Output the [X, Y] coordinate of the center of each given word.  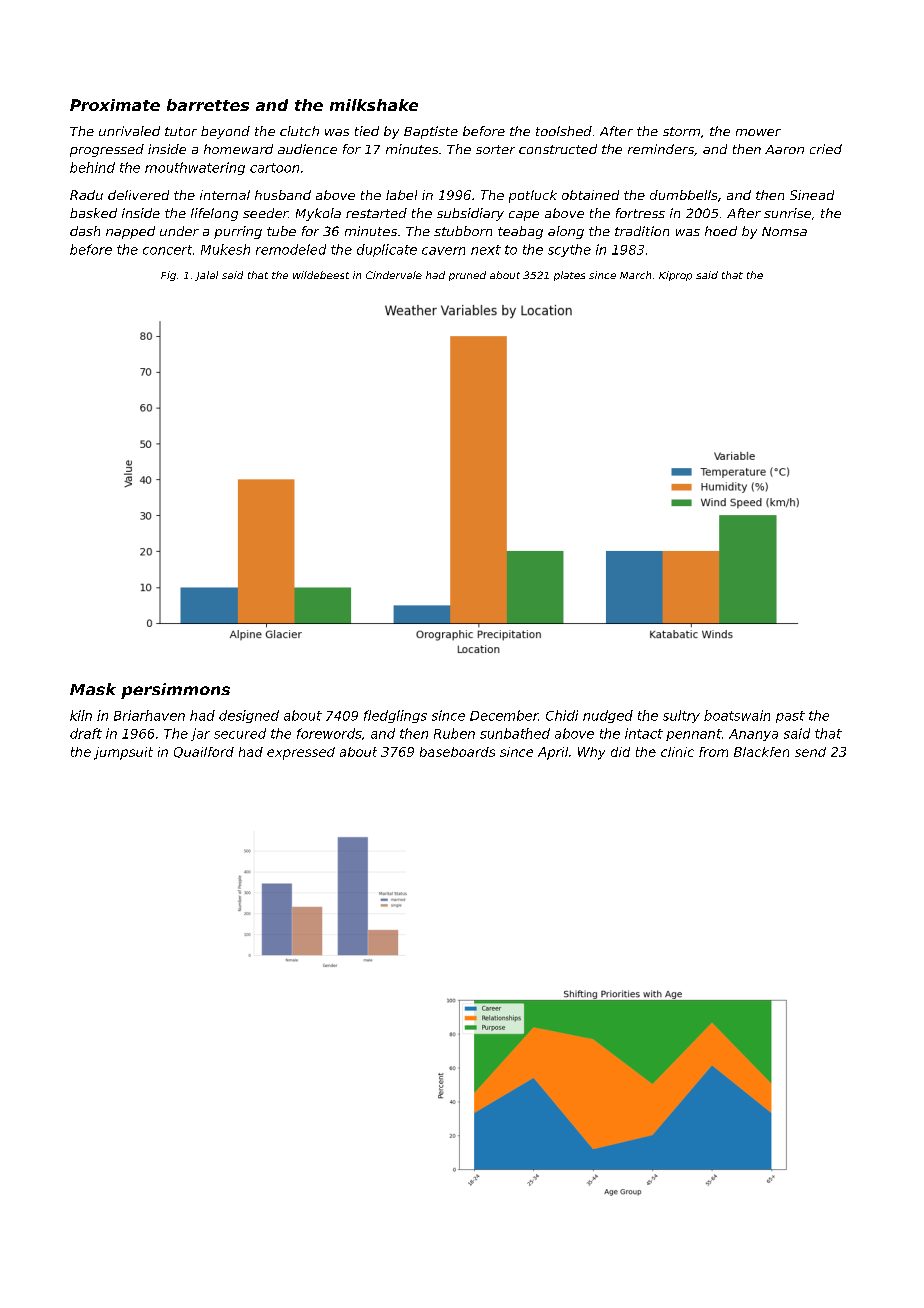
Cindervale [394, 275]
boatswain [737, 715]
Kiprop [675, 276]
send [810, 752]
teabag [520, 232]
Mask [93, 689]
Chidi [562, 715]
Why [591, 753]
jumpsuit [123, 753]
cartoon [274, 168]
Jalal [206, 276]
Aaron [784, 149]
